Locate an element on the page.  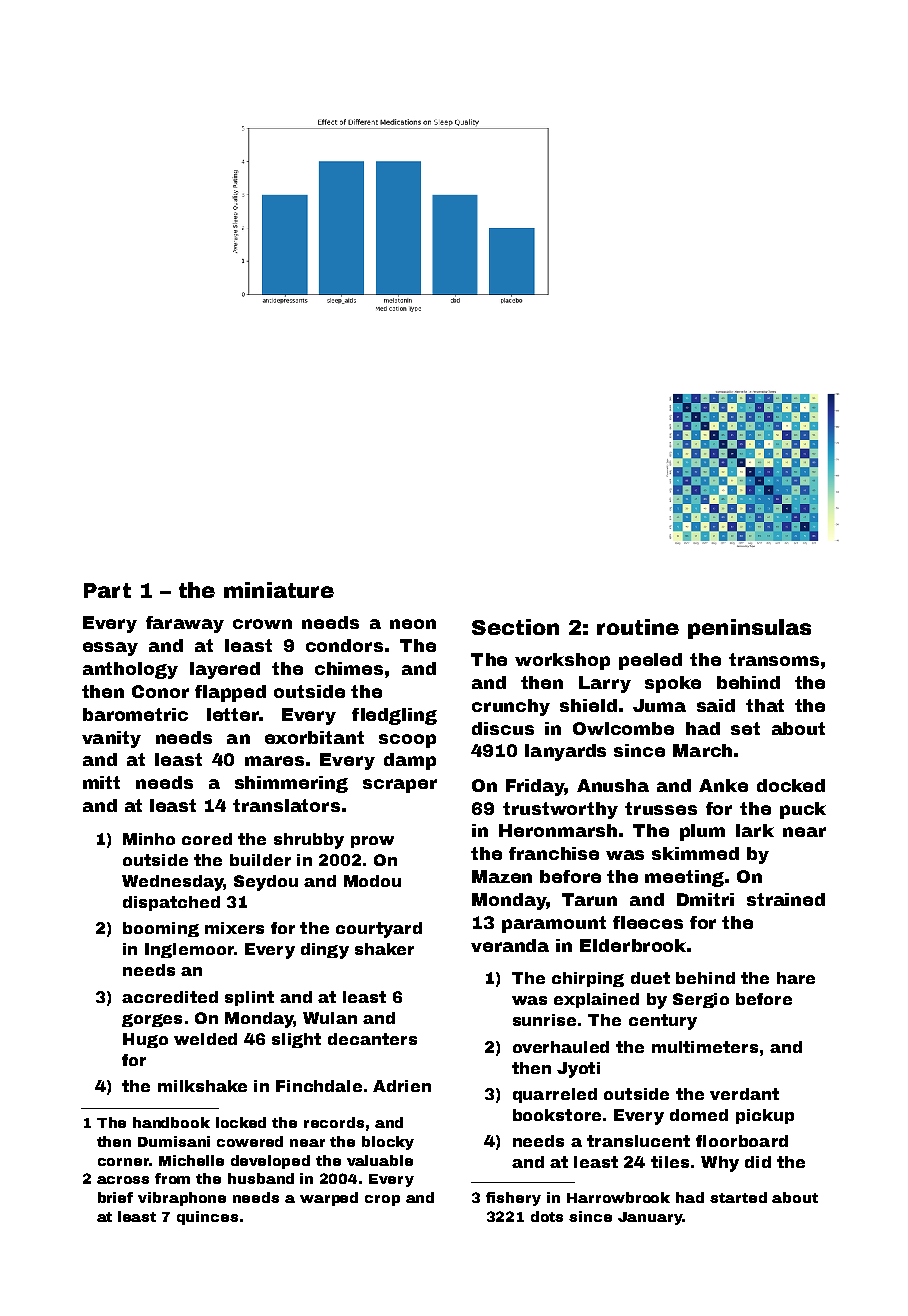
quinces is located at coordinates (207, 1218).
